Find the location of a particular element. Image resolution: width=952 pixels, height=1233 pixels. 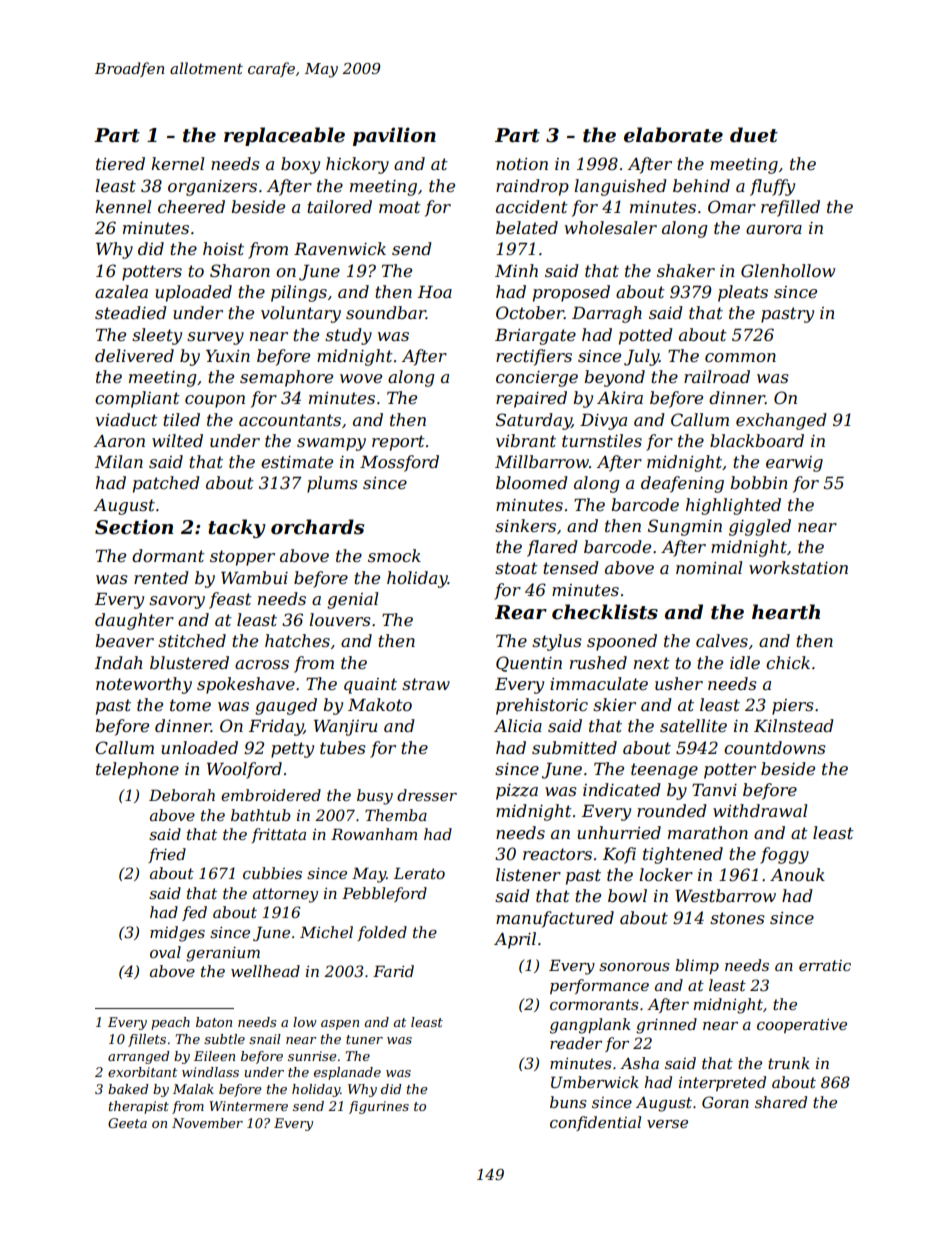

peach is located at coordinates (170, 1023).
